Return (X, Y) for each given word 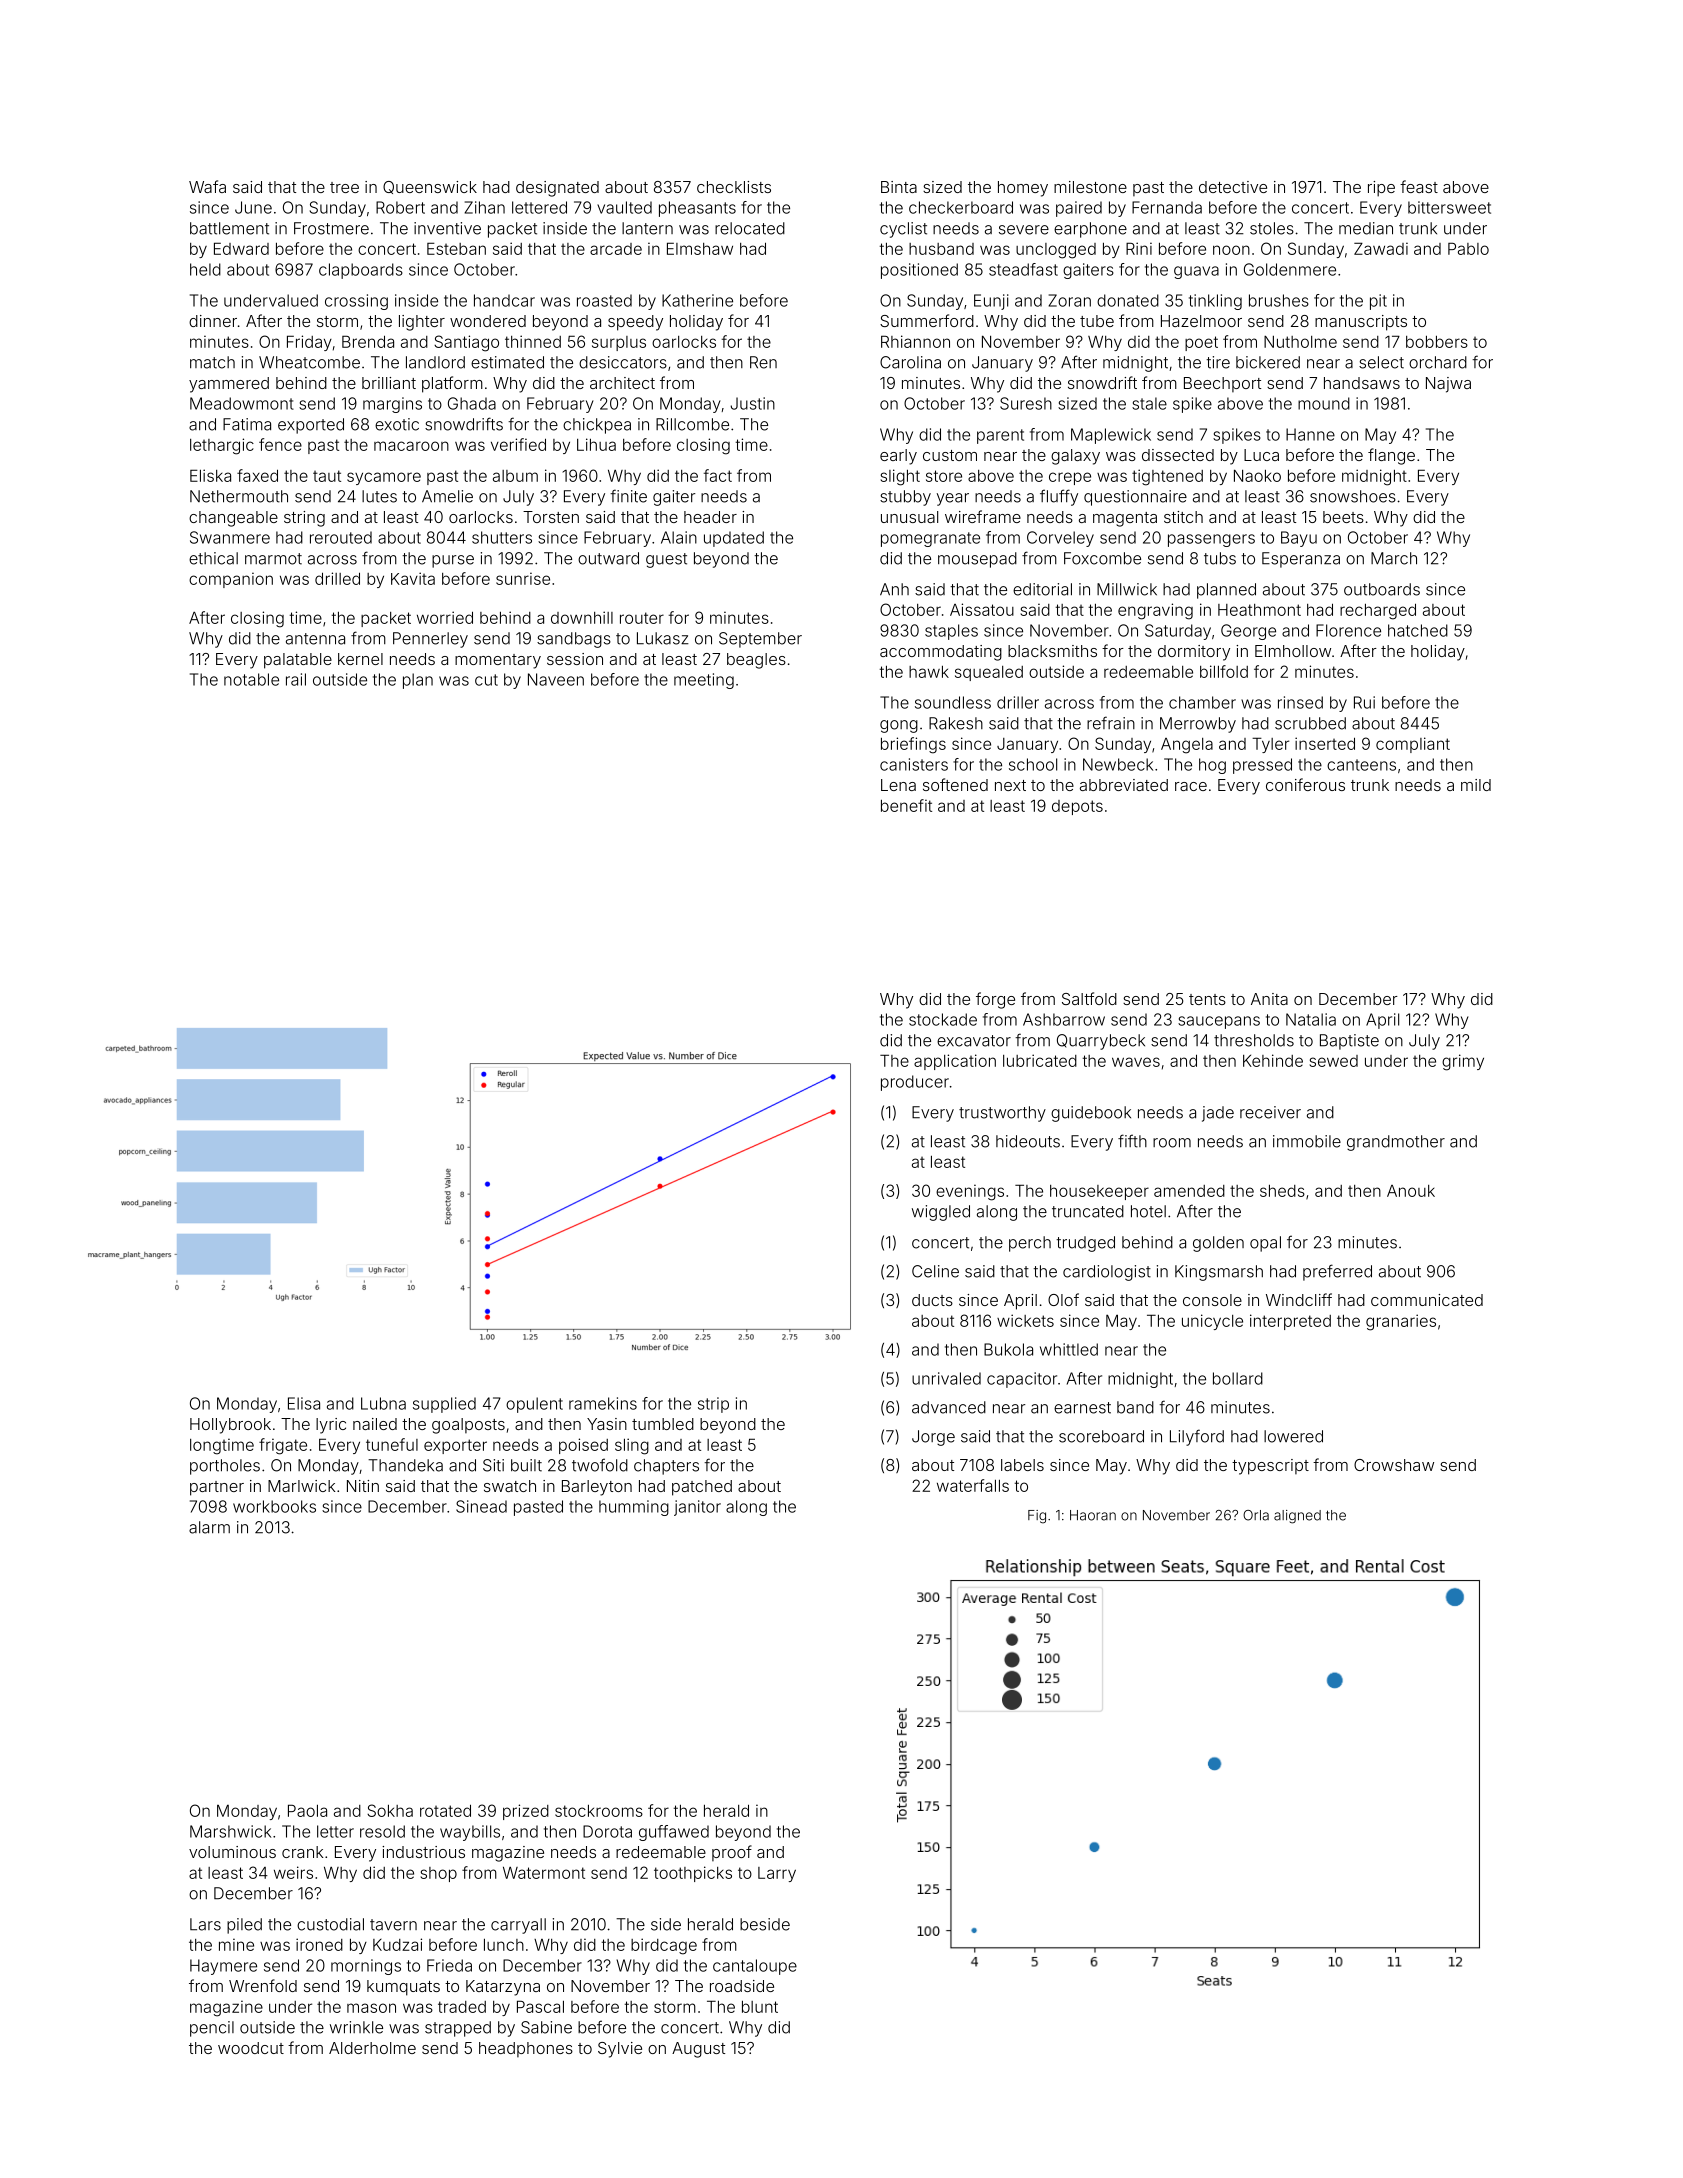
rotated (445, 1810)
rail (296, 679)
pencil (212, 2029)
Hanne (1310, 434)
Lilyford (1197, 1437)
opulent (534, 1405)
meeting (704, 681)
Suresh (1026, 403)
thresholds (1254, 1040)
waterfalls (973, 1485)
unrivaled (946, 1378)
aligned (1297, 1517)
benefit (906, 805)
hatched (1418, 630)
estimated (507, 362)
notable (251, 679)
